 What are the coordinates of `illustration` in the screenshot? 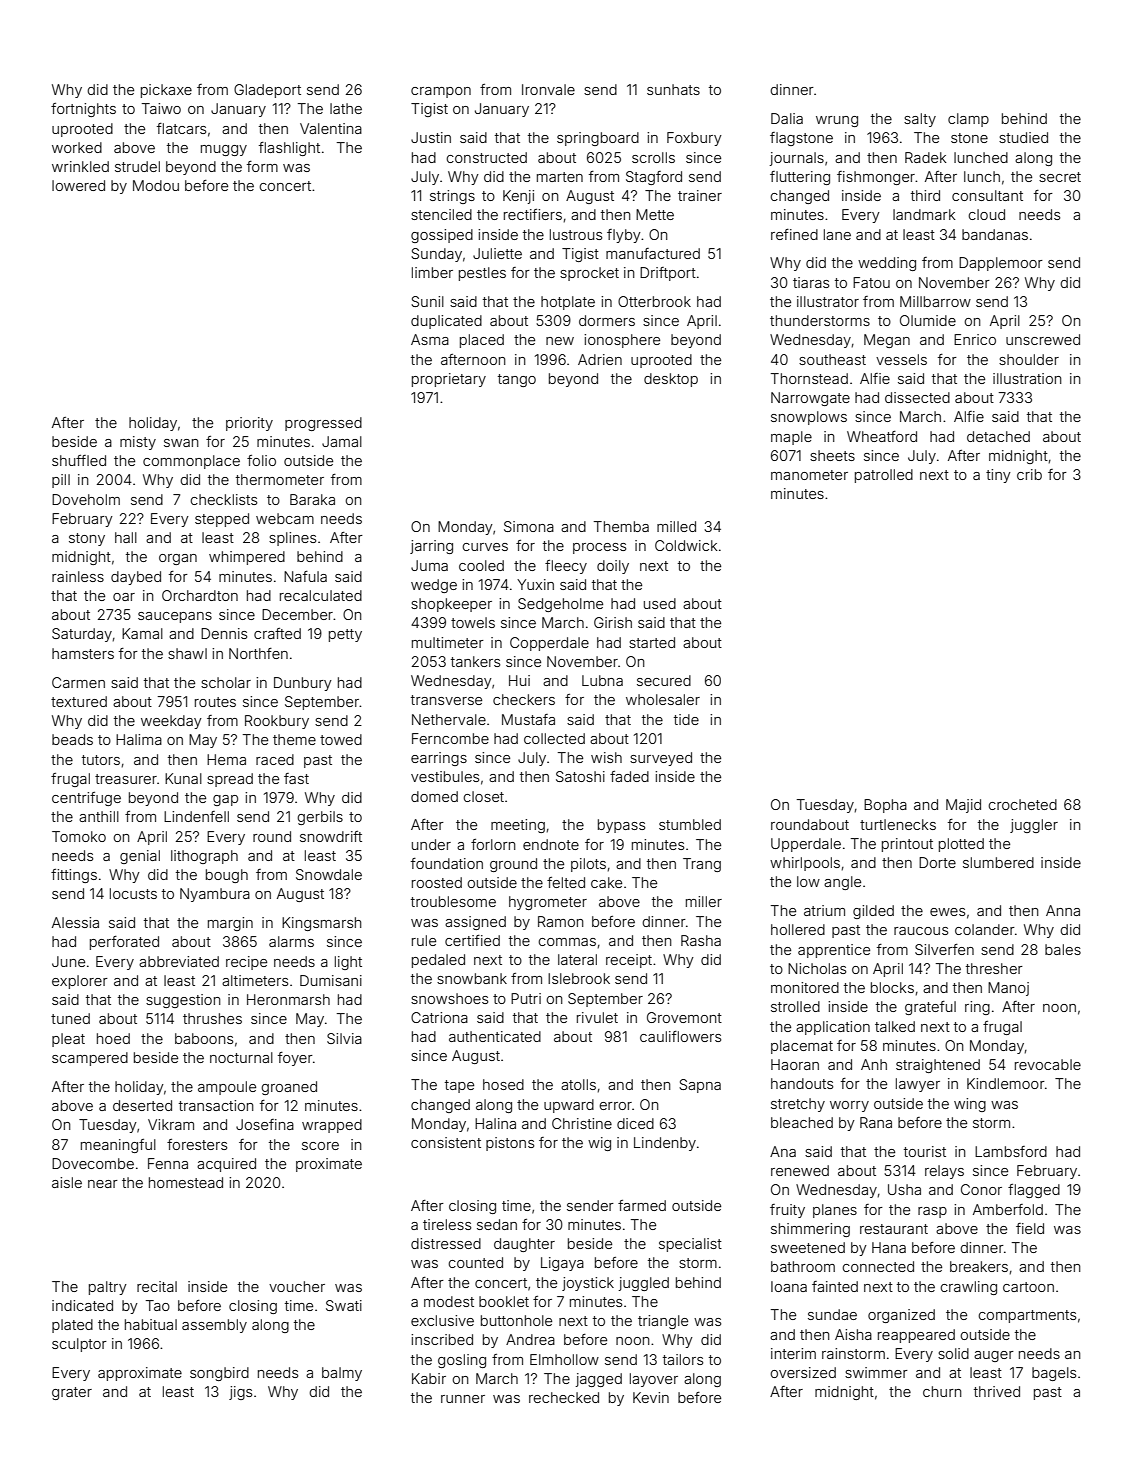 It's located at (1027, 378).
